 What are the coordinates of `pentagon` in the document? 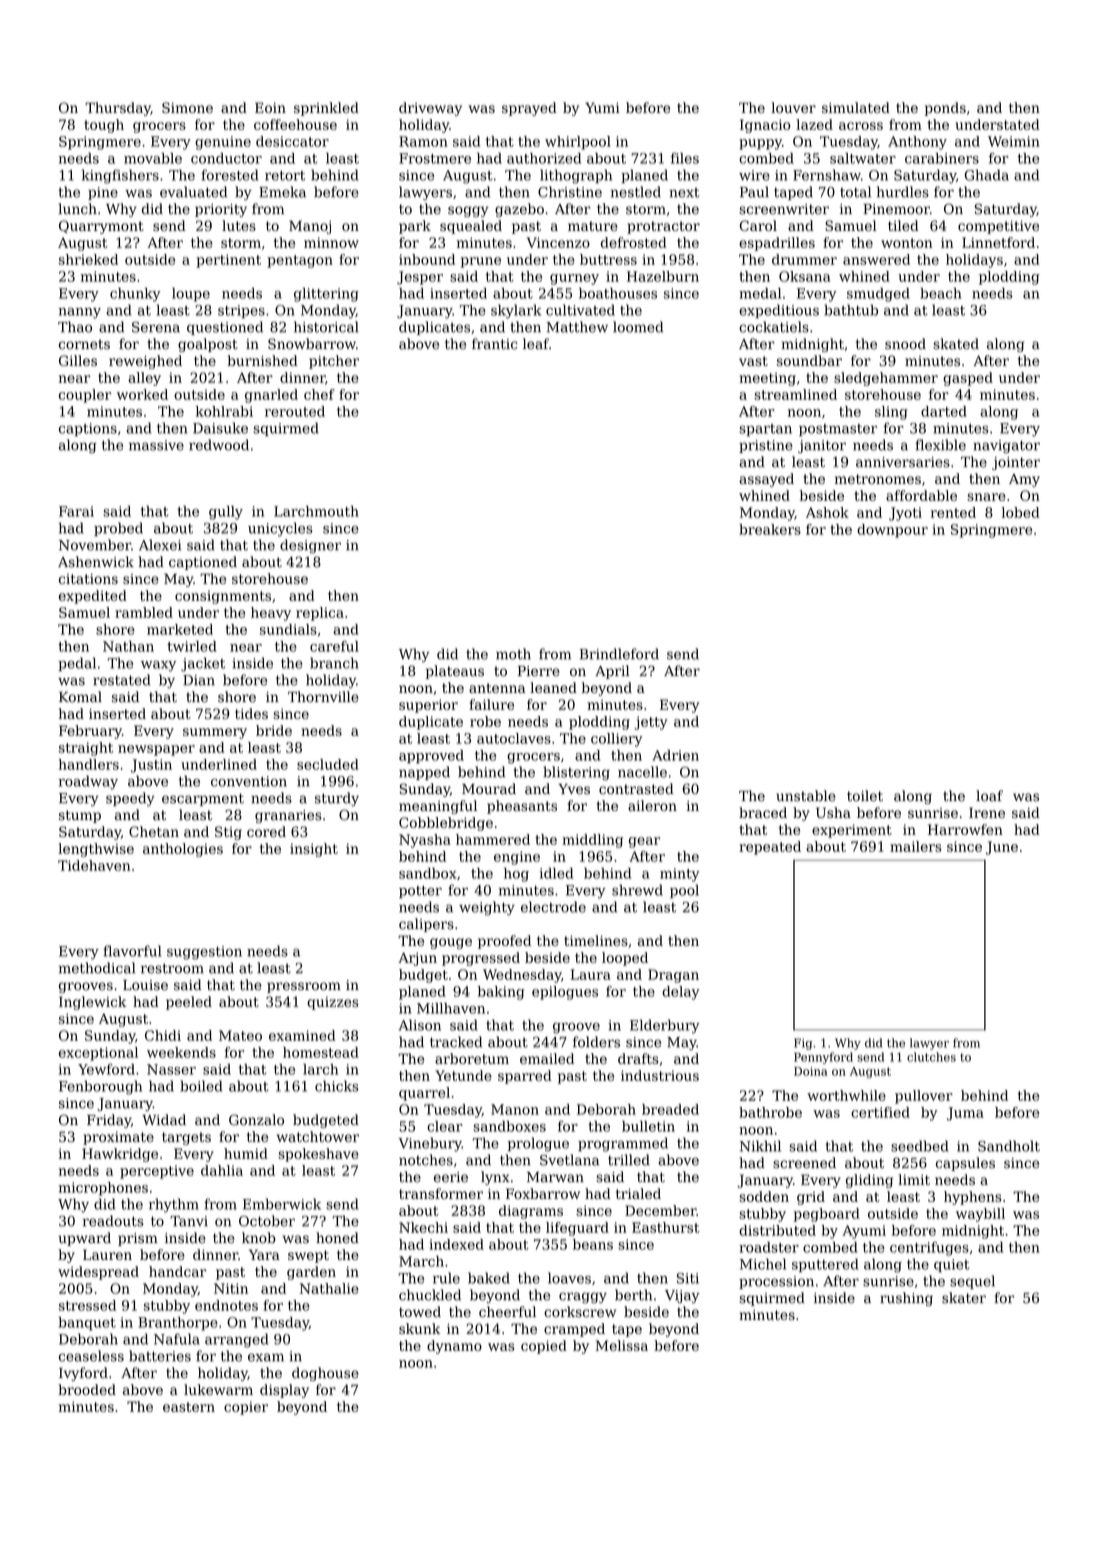 It's located at (300, 261).
